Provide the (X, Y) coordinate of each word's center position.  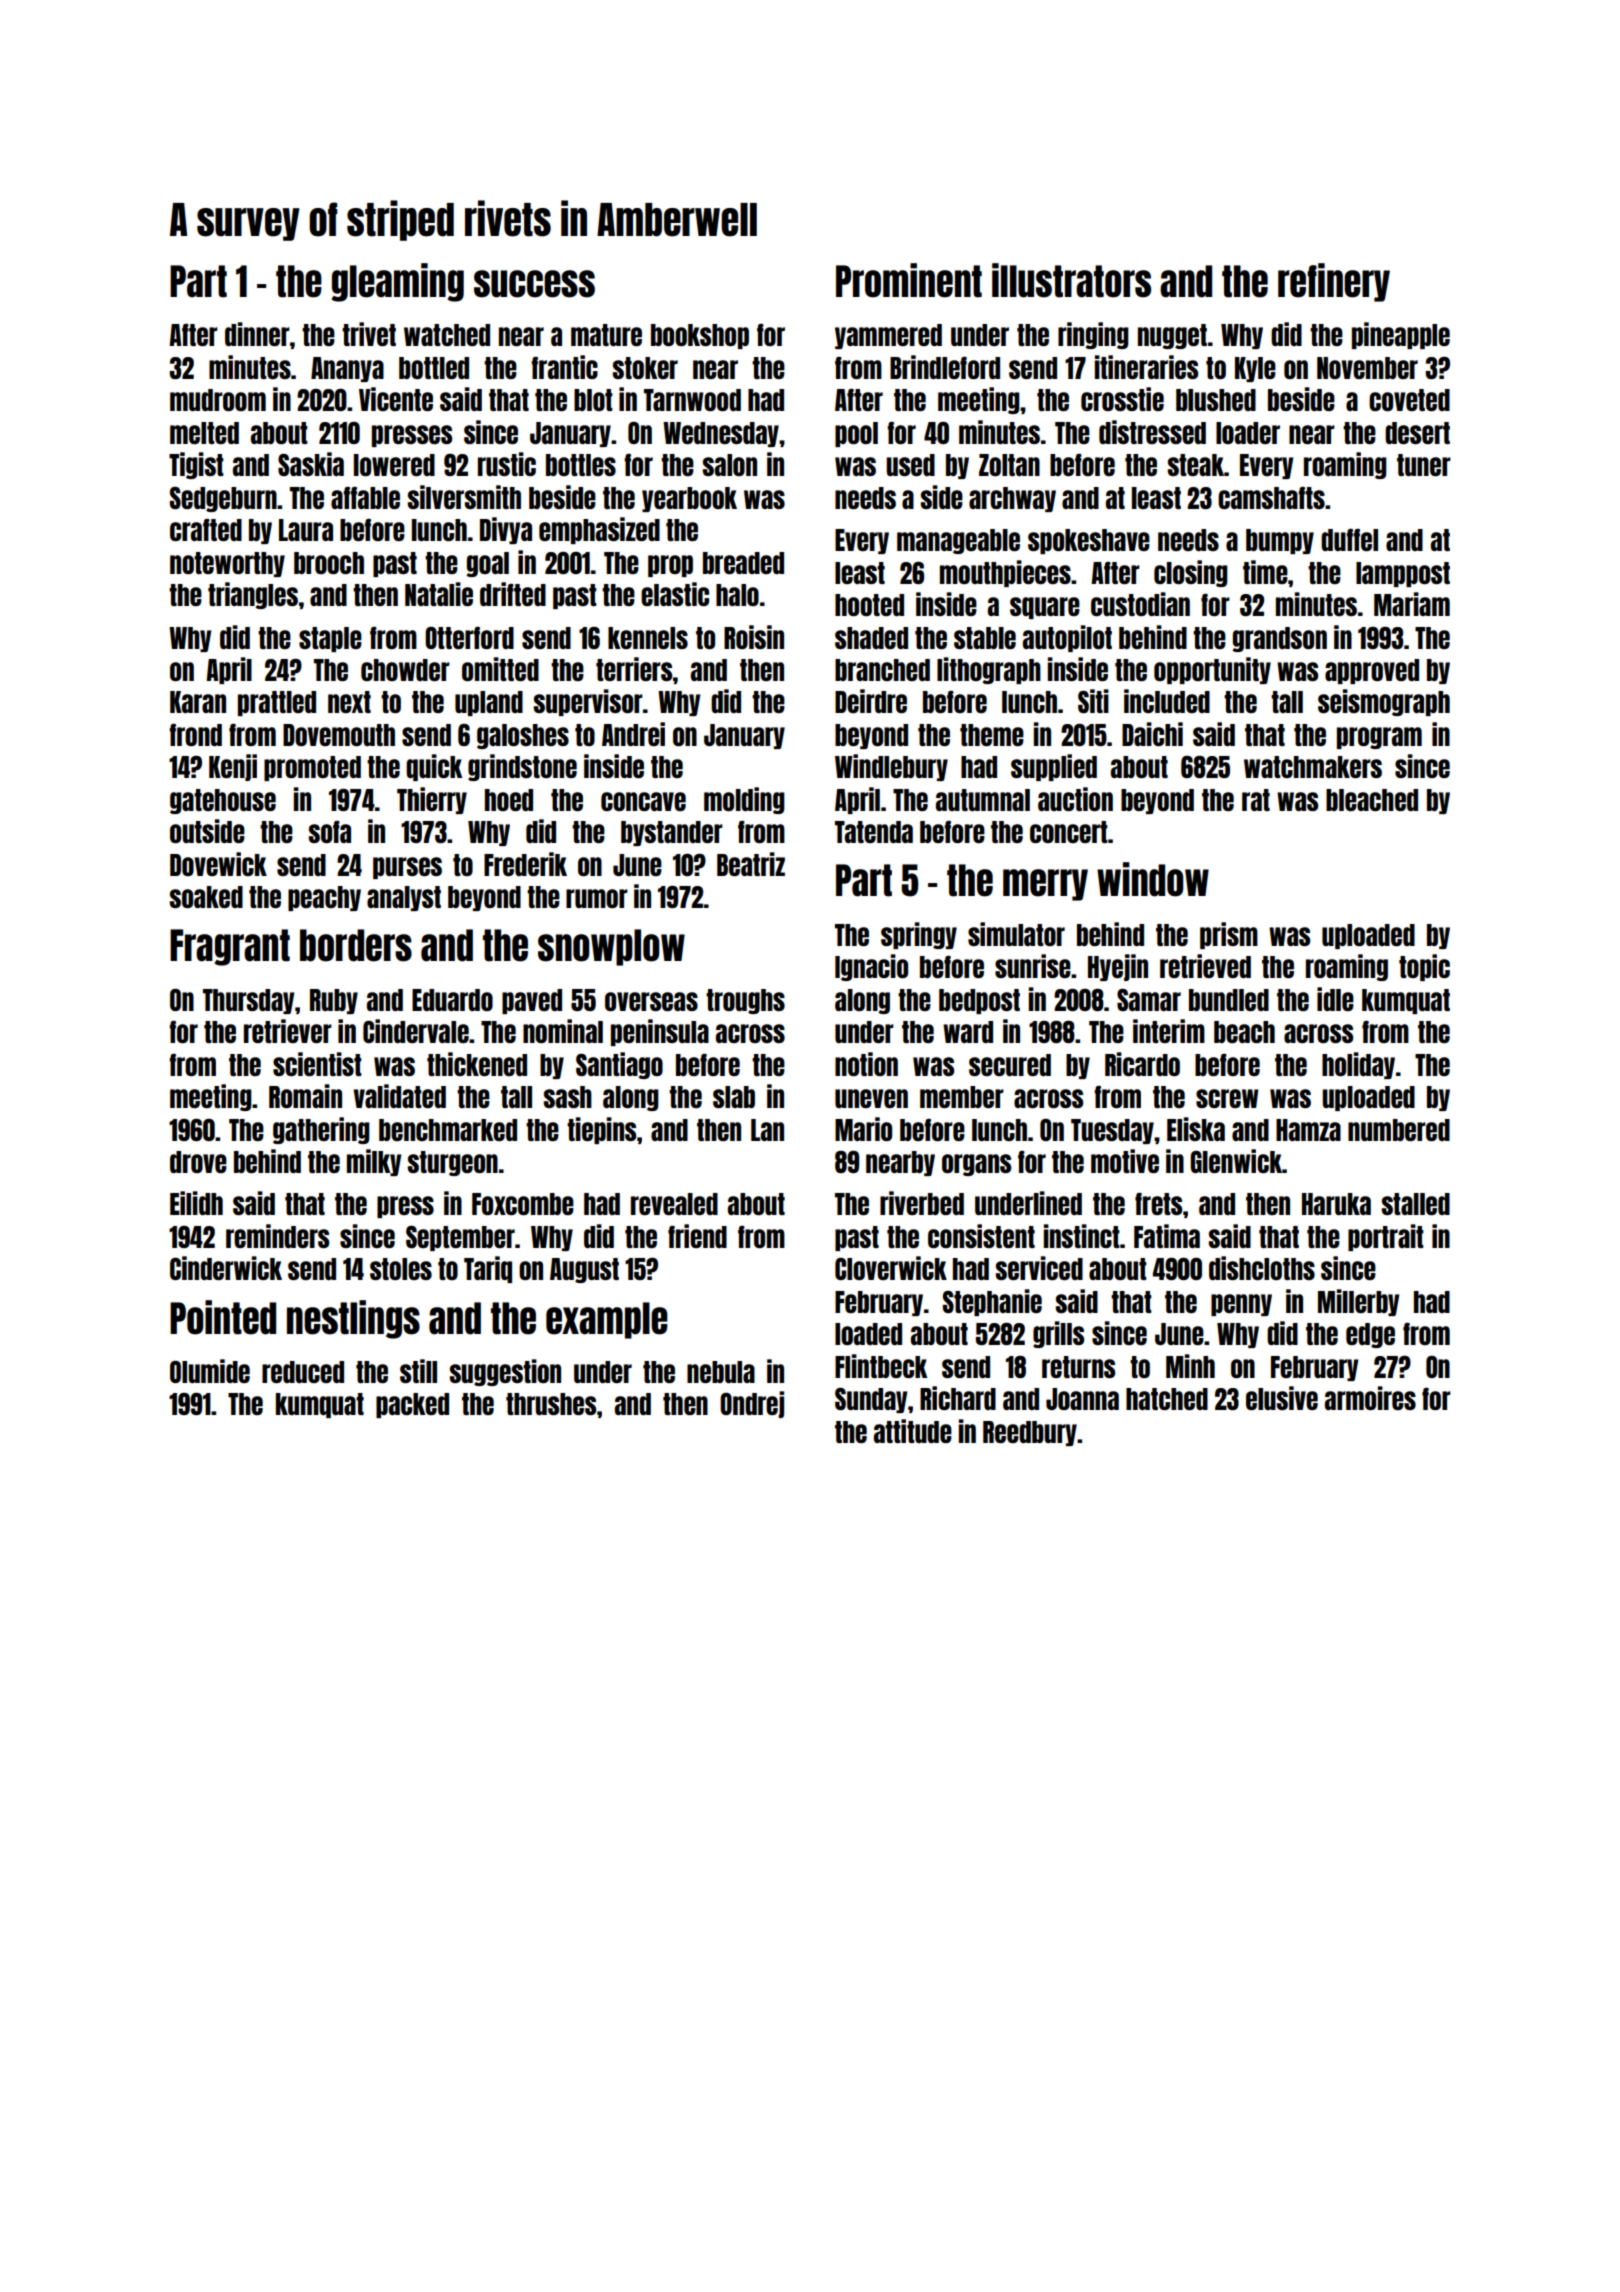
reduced (303, 1372)
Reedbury (1030, 1433)
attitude (913, 1431)
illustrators (1071, 280)
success (534, 284)
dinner (257, 334)
